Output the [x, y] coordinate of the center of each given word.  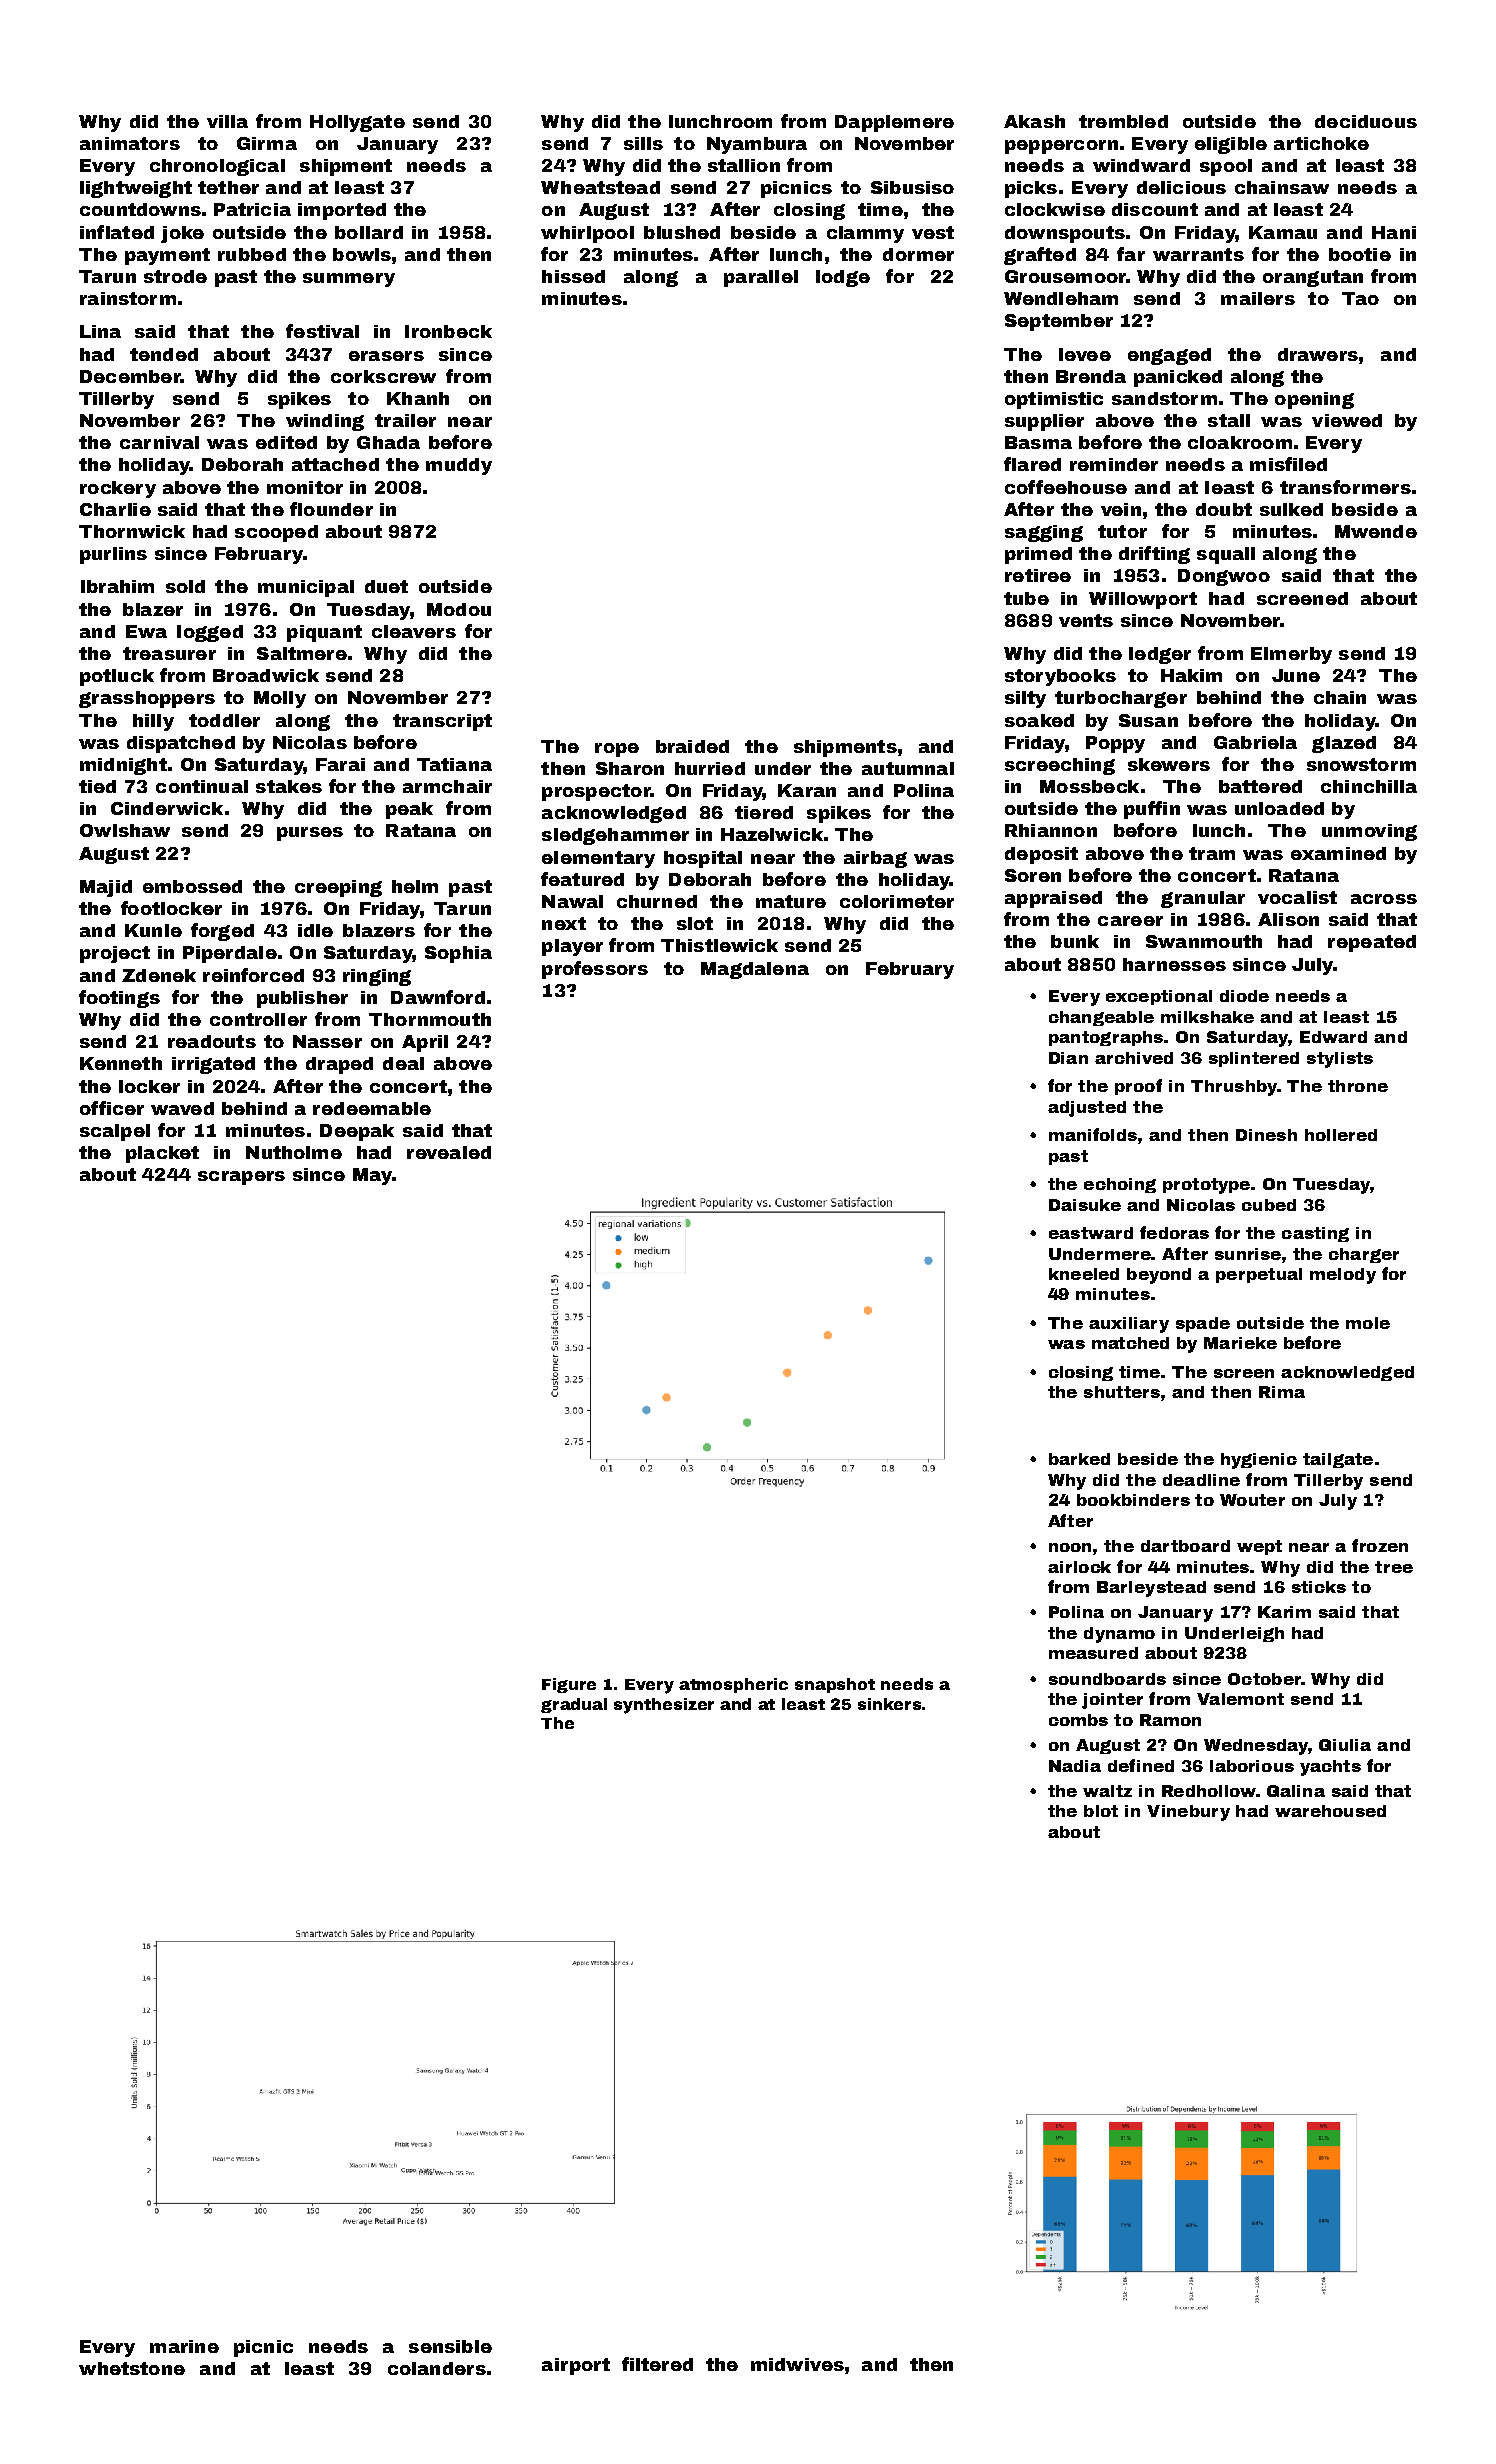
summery [349, 280]
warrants [1198, 254]
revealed [449, 1152]
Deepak [357, 1132]
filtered [657, 2364]
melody [1343, 1276]
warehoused [1330, 1811]
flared [1032, 464]
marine [184, 2346]
